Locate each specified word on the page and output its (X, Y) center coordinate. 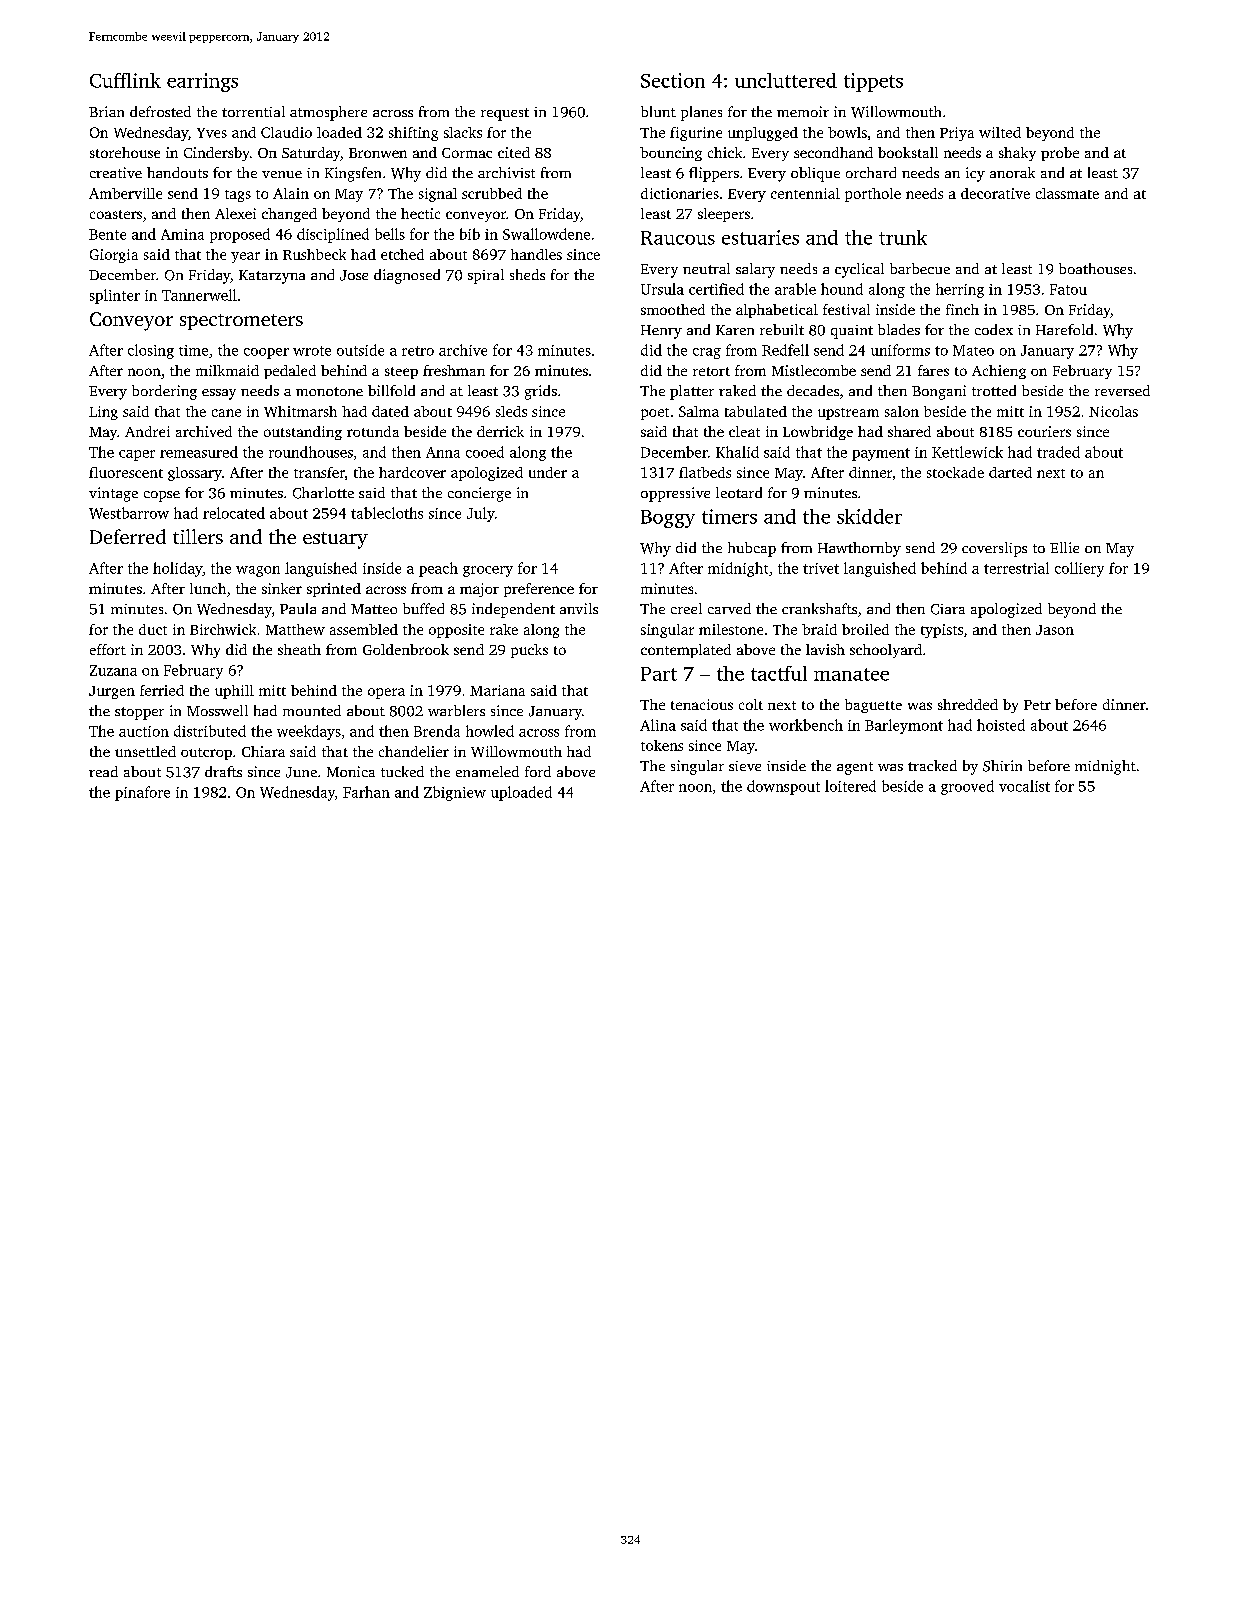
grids (541, 392)
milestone (731, 629)
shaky (1017, 154)
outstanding (303, 433)
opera (386, 693)
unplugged (763, 134)
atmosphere (328, 113)
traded (1058, 452)
